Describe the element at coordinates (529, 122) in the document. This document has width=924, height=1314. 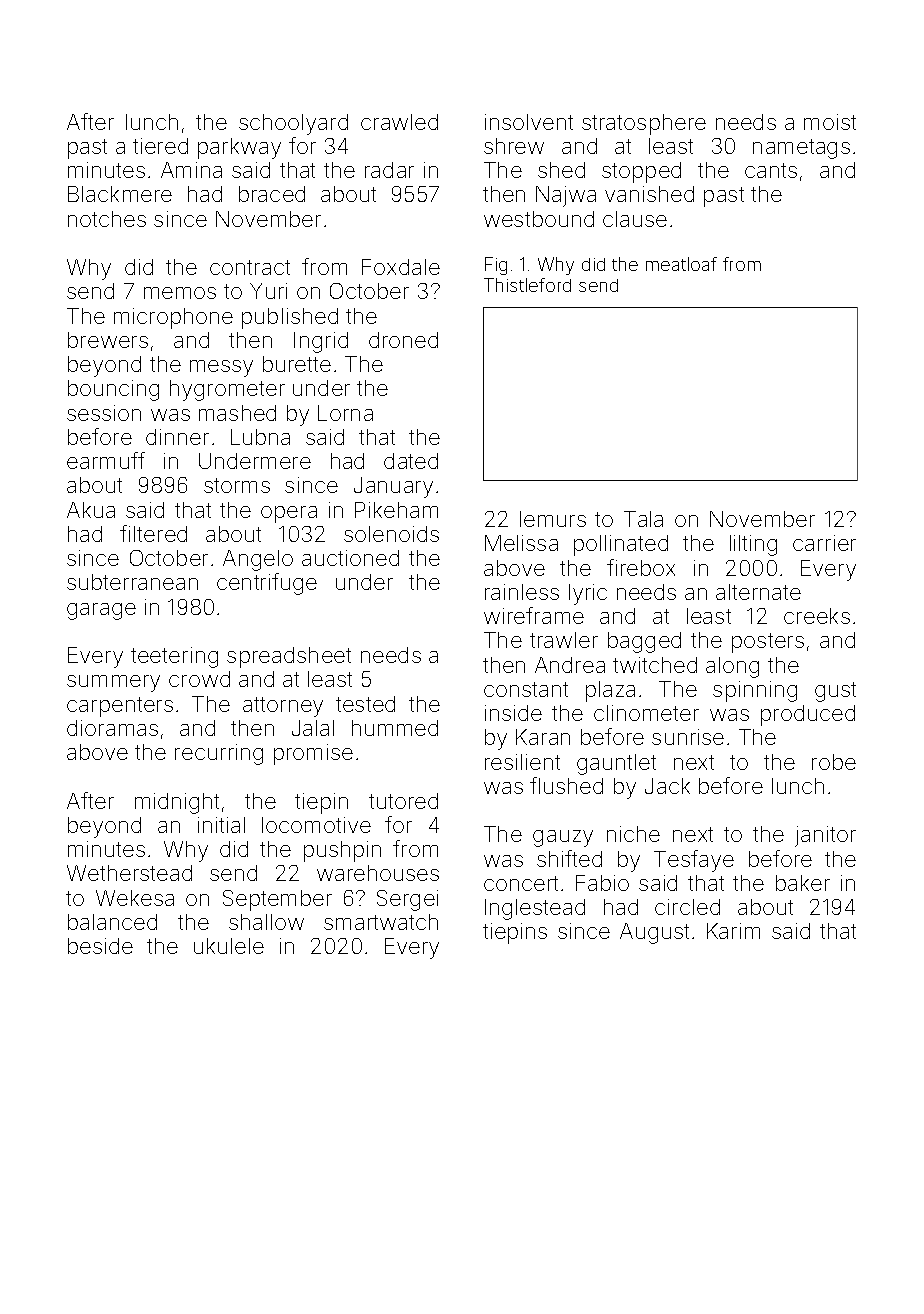
I see `insolvent` at that location.
